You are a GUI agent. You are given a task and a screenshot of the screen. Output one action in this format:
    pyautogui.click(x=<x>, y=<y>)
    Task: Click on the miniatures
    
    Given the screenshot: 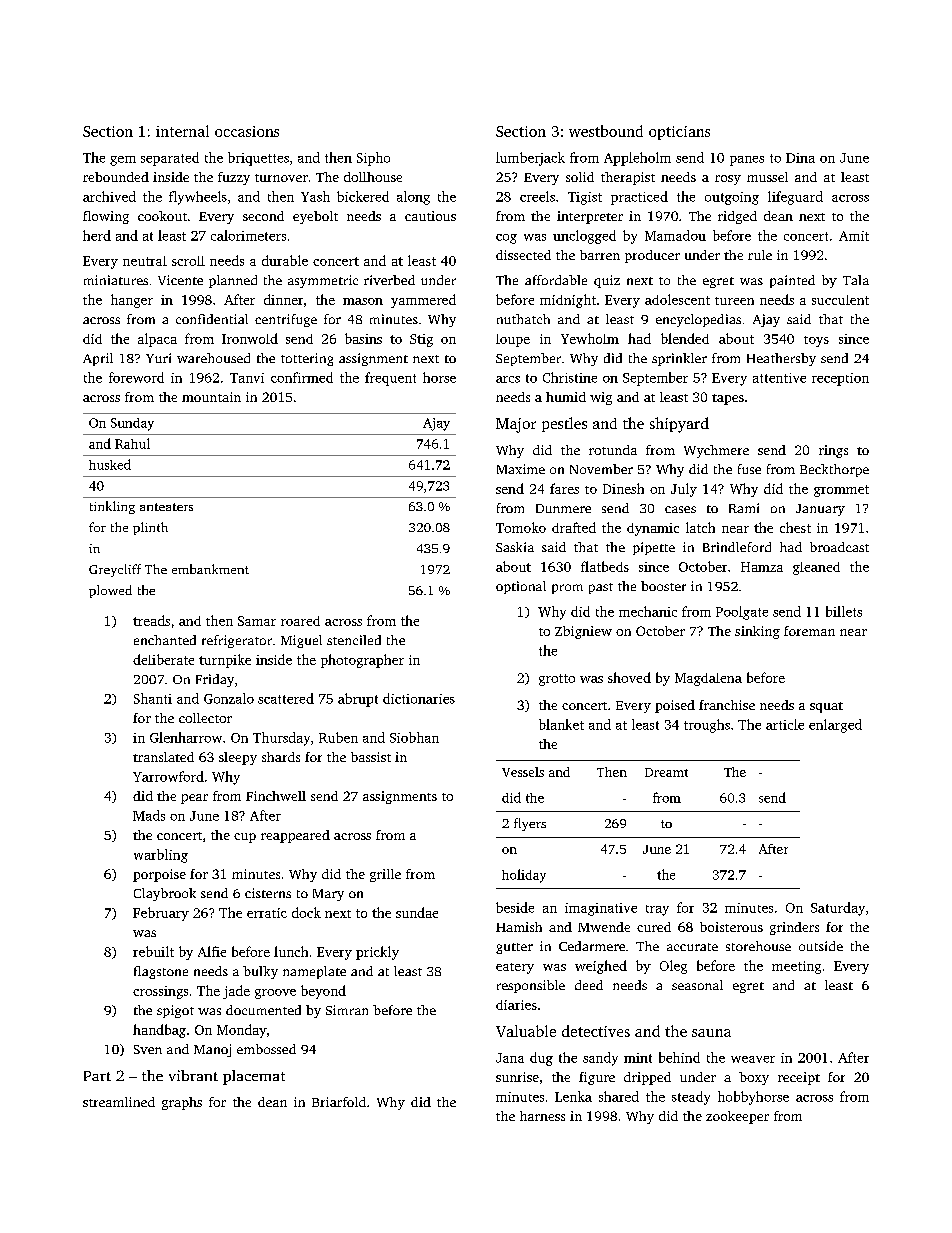 What is the action you would take?
    pyautogui.click(x=116, y=280)
